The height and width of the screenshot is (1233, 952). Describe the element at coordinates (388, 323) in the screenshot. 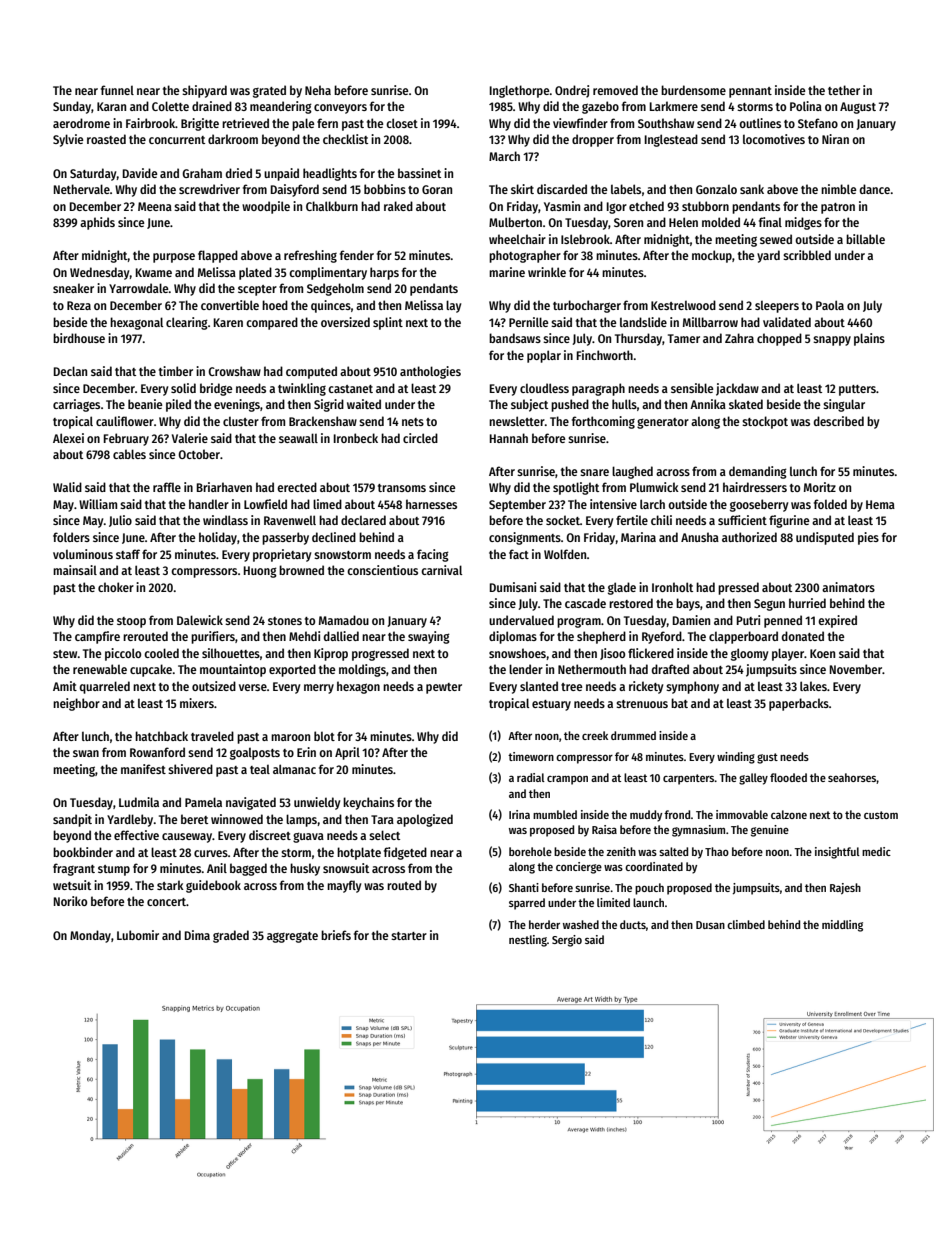

I see `splint` at that location.
